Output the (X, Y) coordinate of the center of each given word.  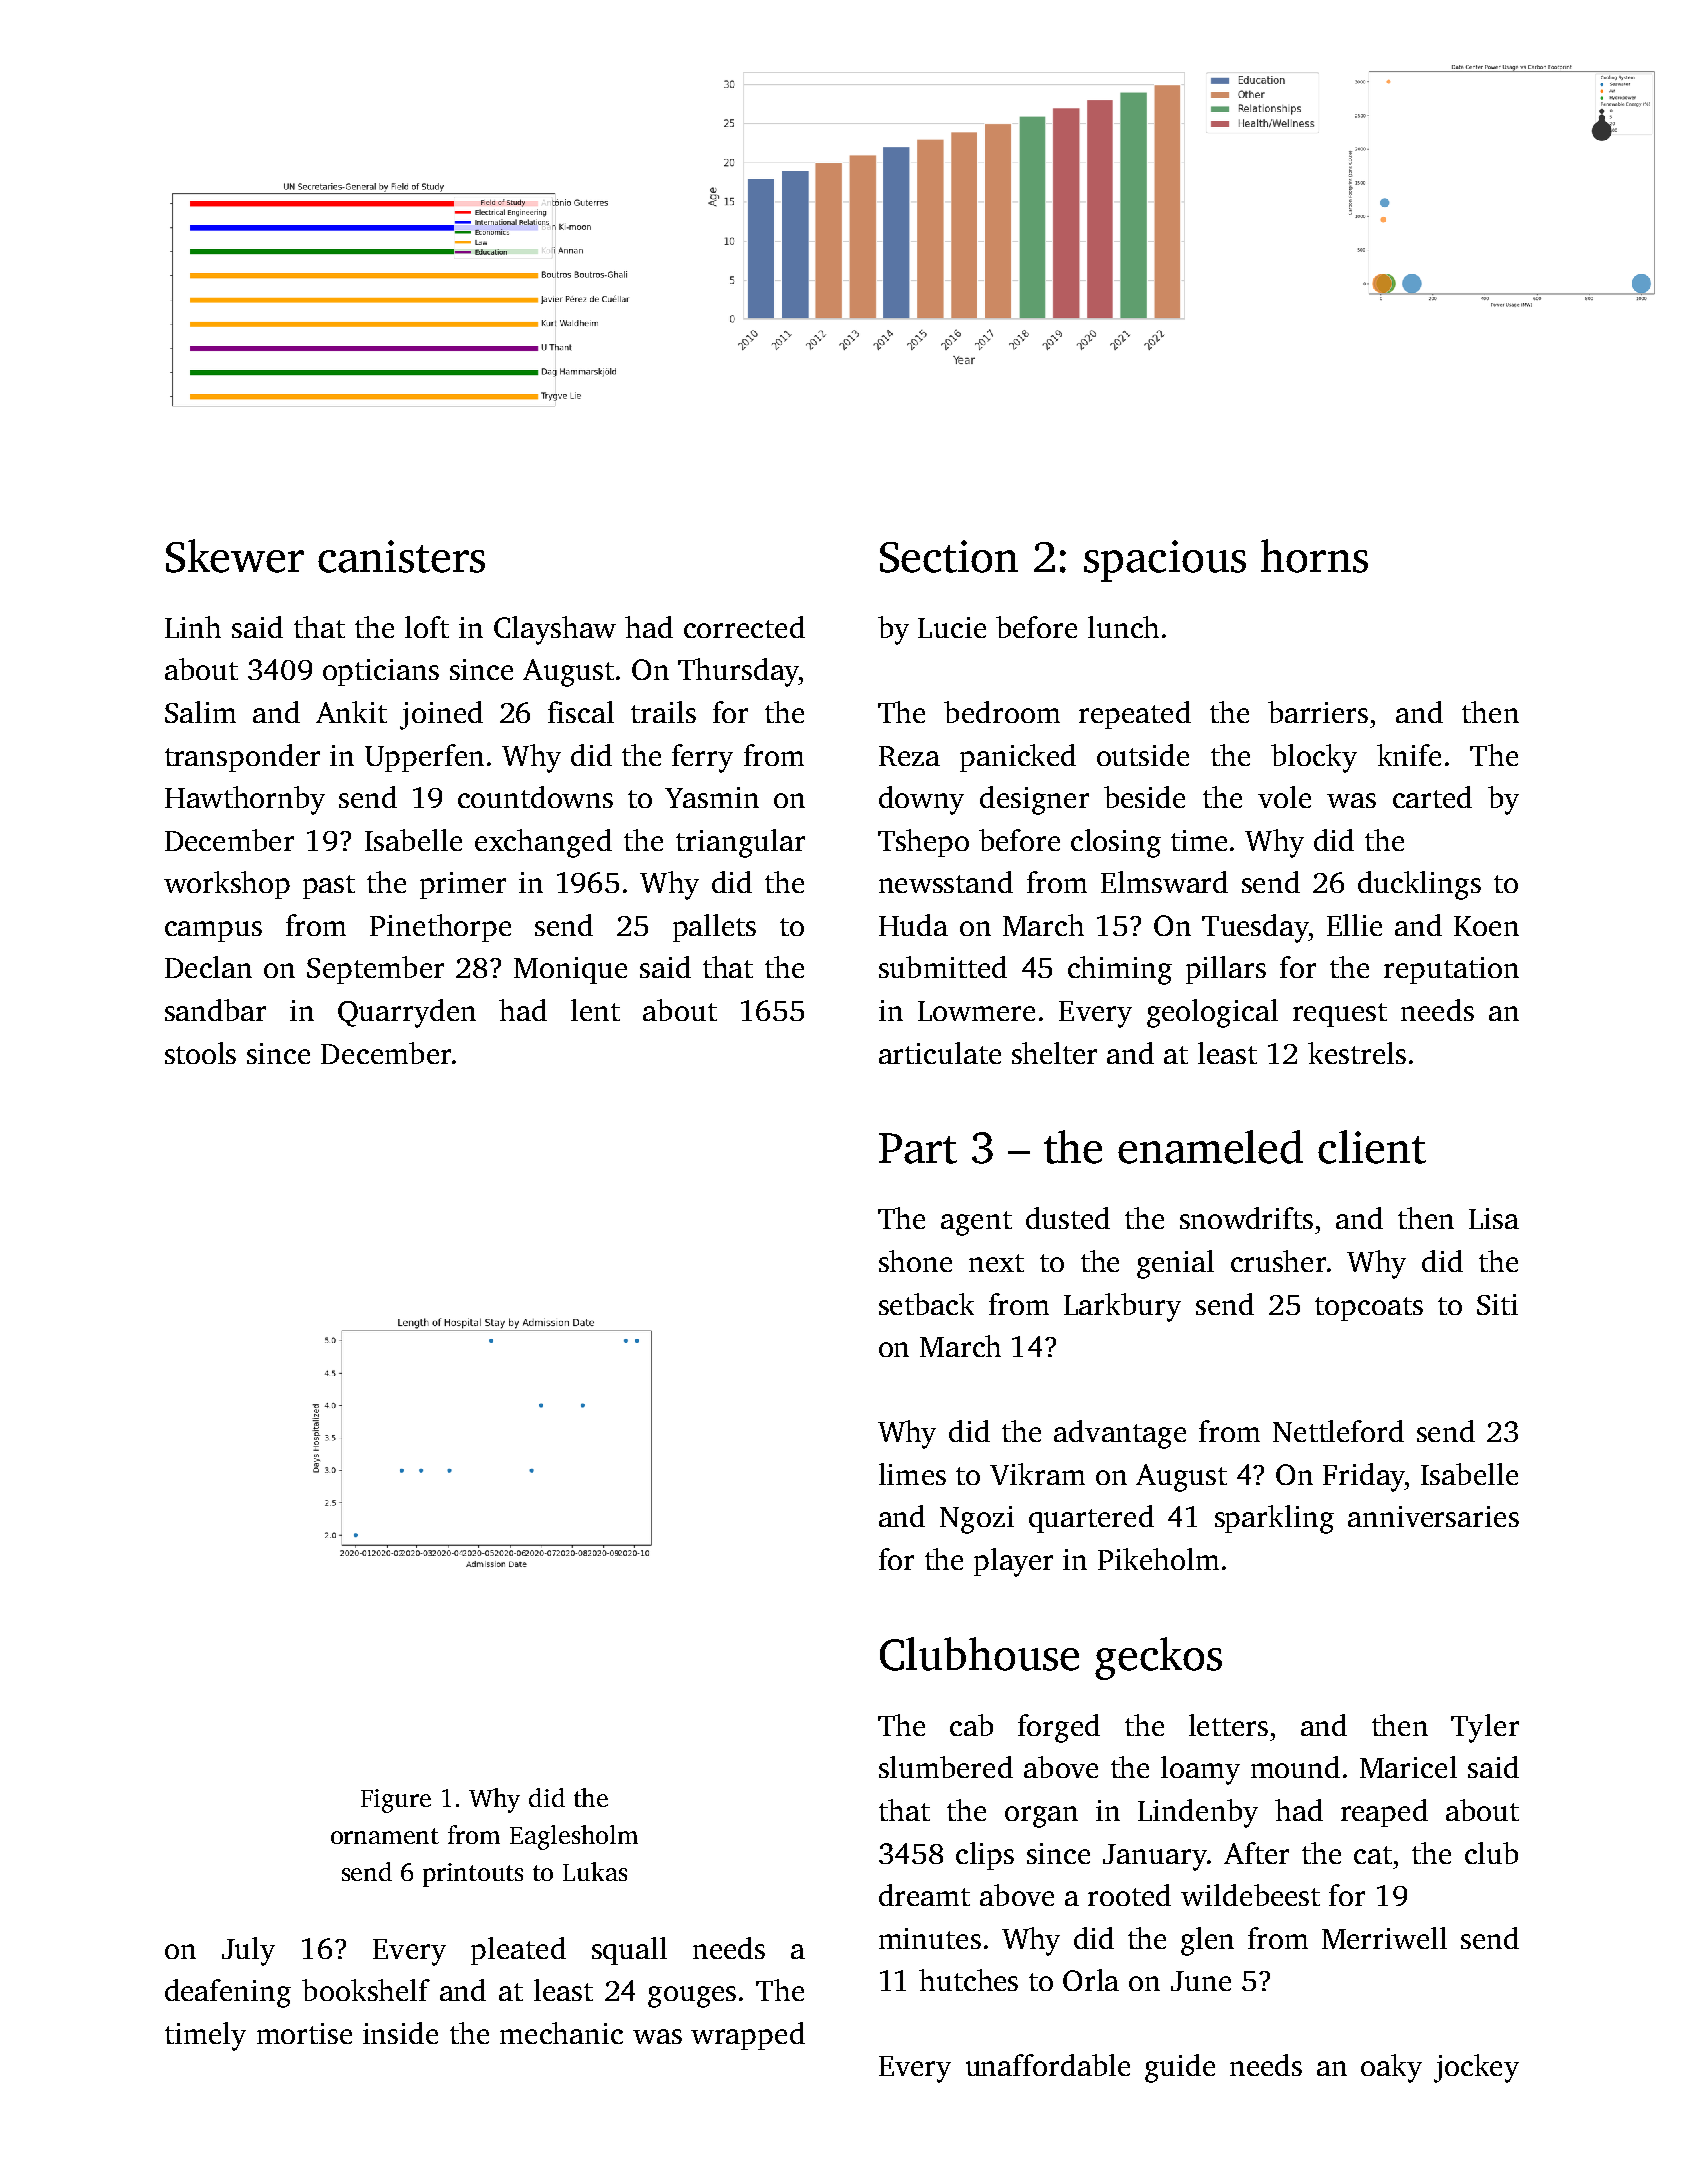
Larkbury (1122, 1307)
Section (949, 556)
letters (1228, 1725)
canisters (401, 556)
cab (971, 1725)
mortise (304, 2033)
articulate (940, 1053)
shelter (1054, 1053)
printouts (473, 1875)
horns (1314, 556)
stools (200, 1053)
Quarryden (407, 1013)
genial (1175, 1264)
